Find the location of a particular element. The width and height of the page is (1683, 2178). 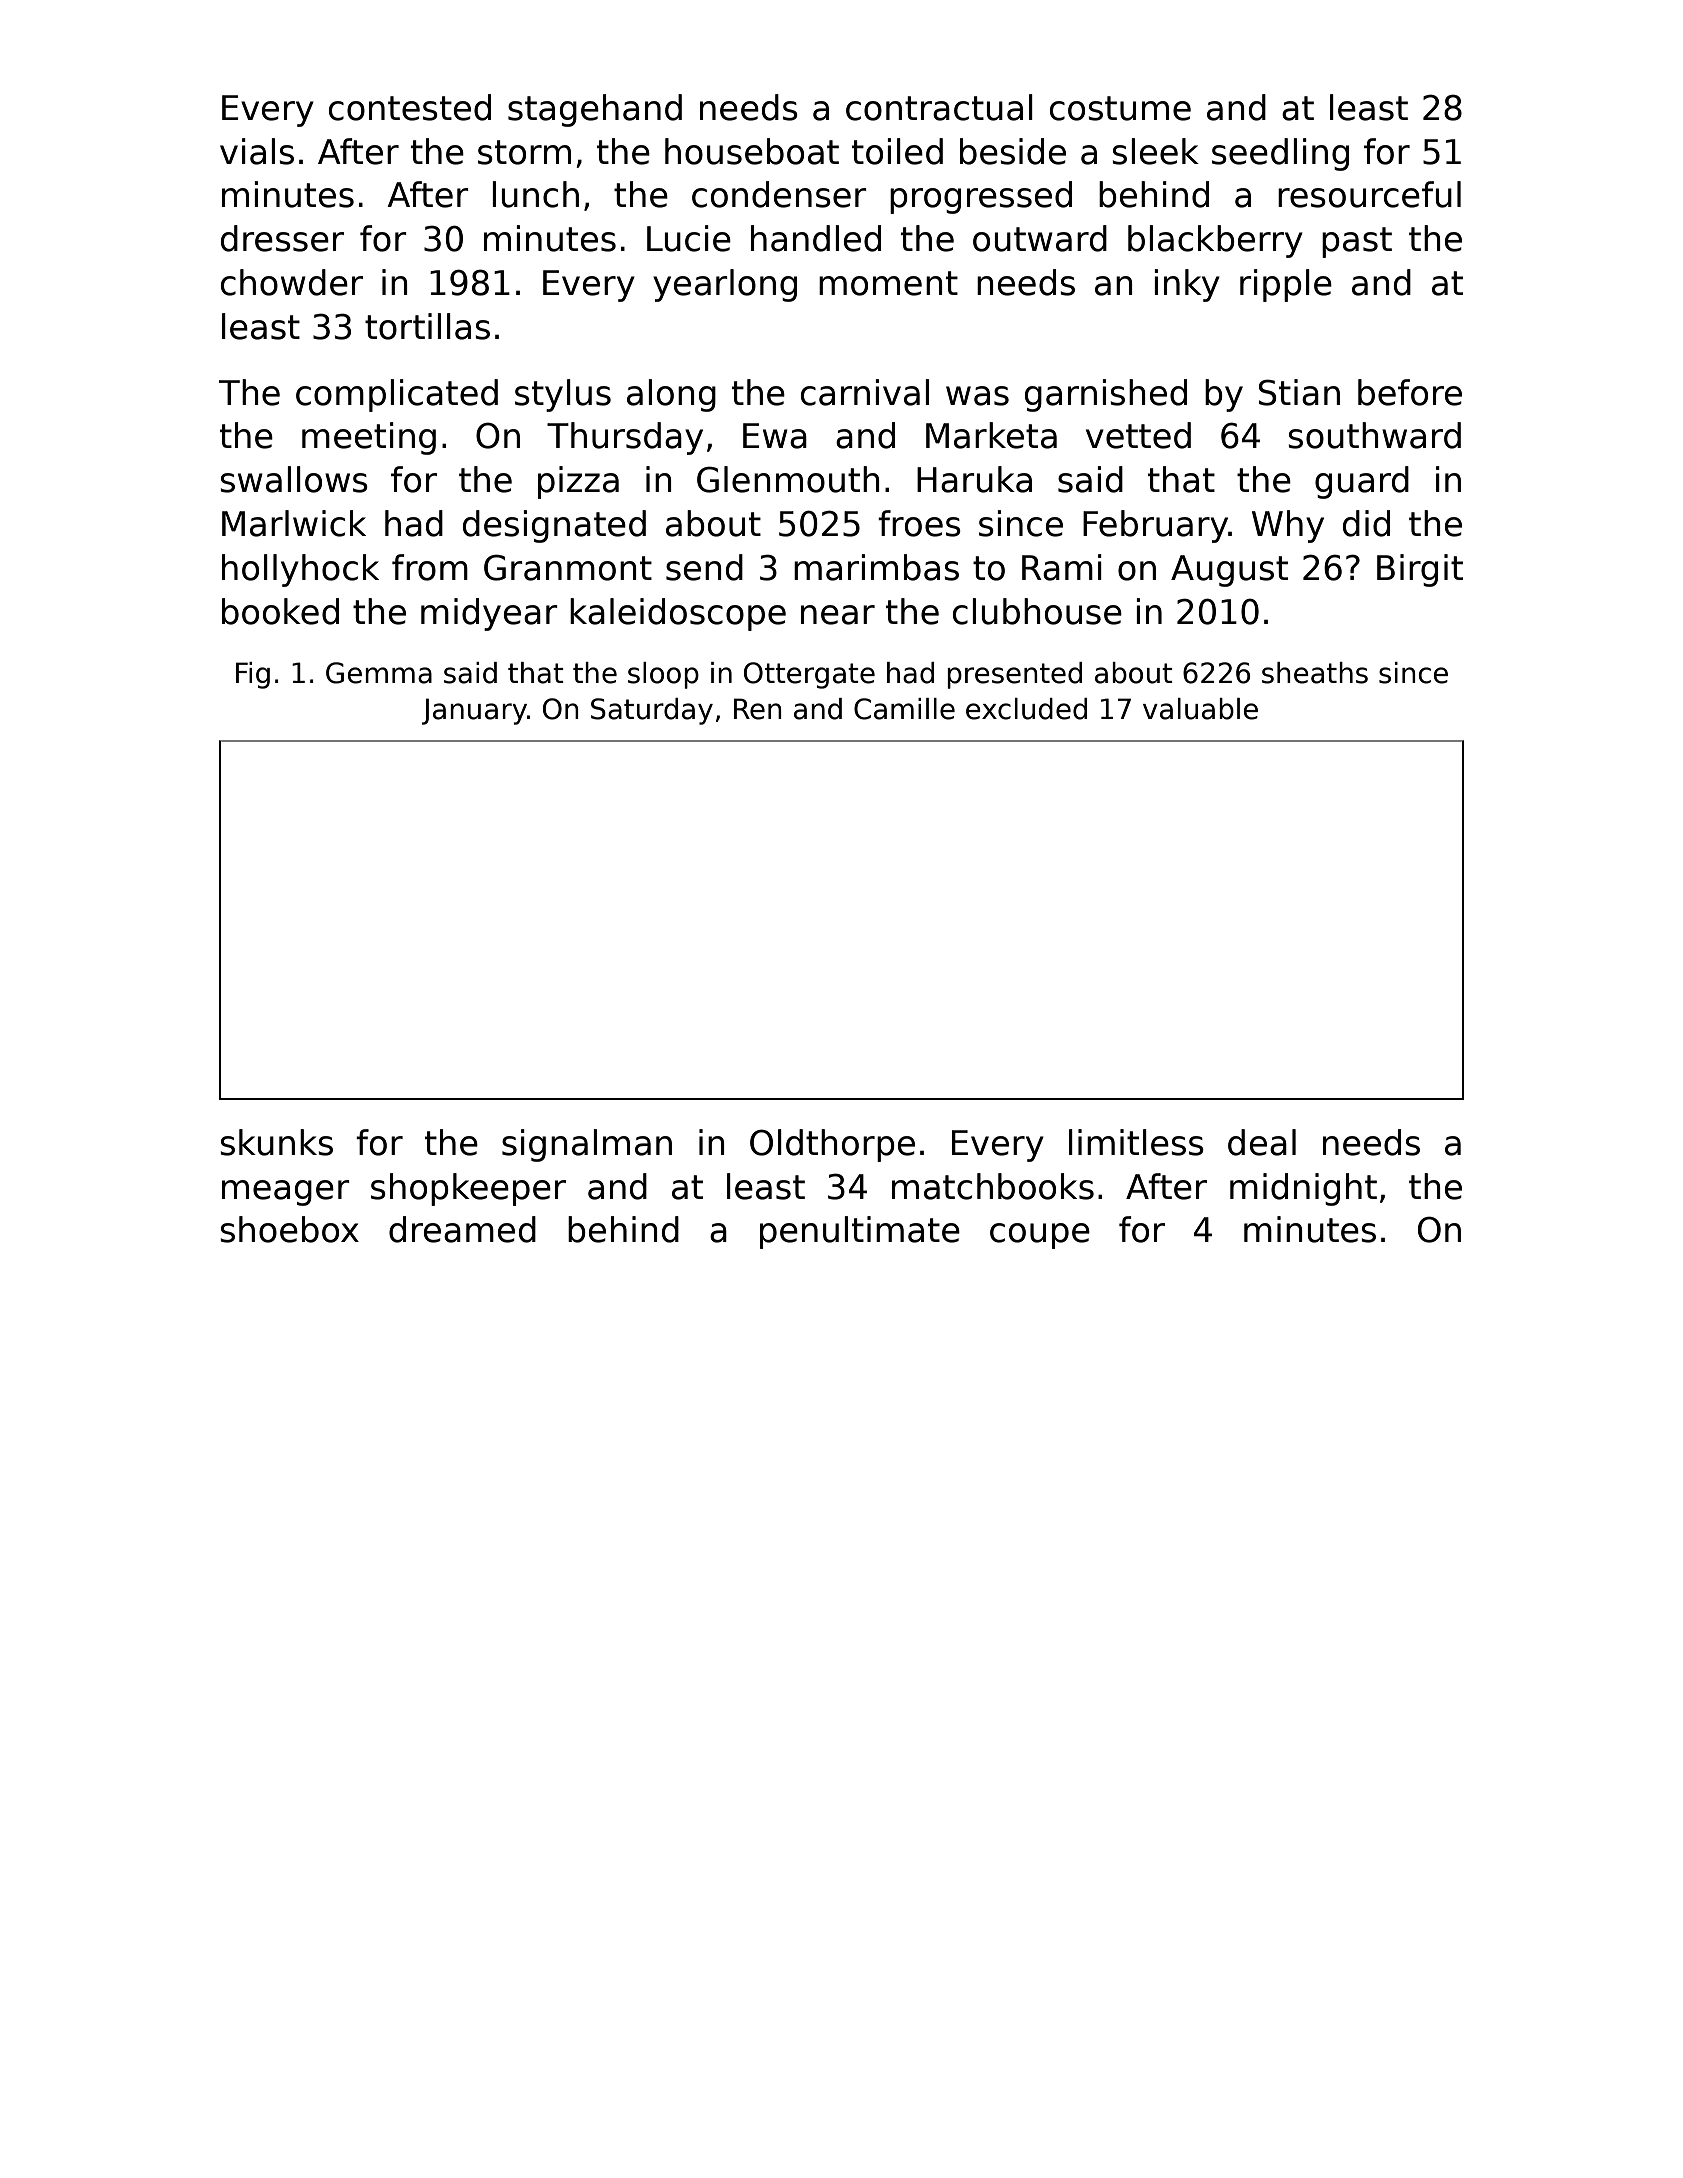

Birgit is located at coordinates (1420, 570).
